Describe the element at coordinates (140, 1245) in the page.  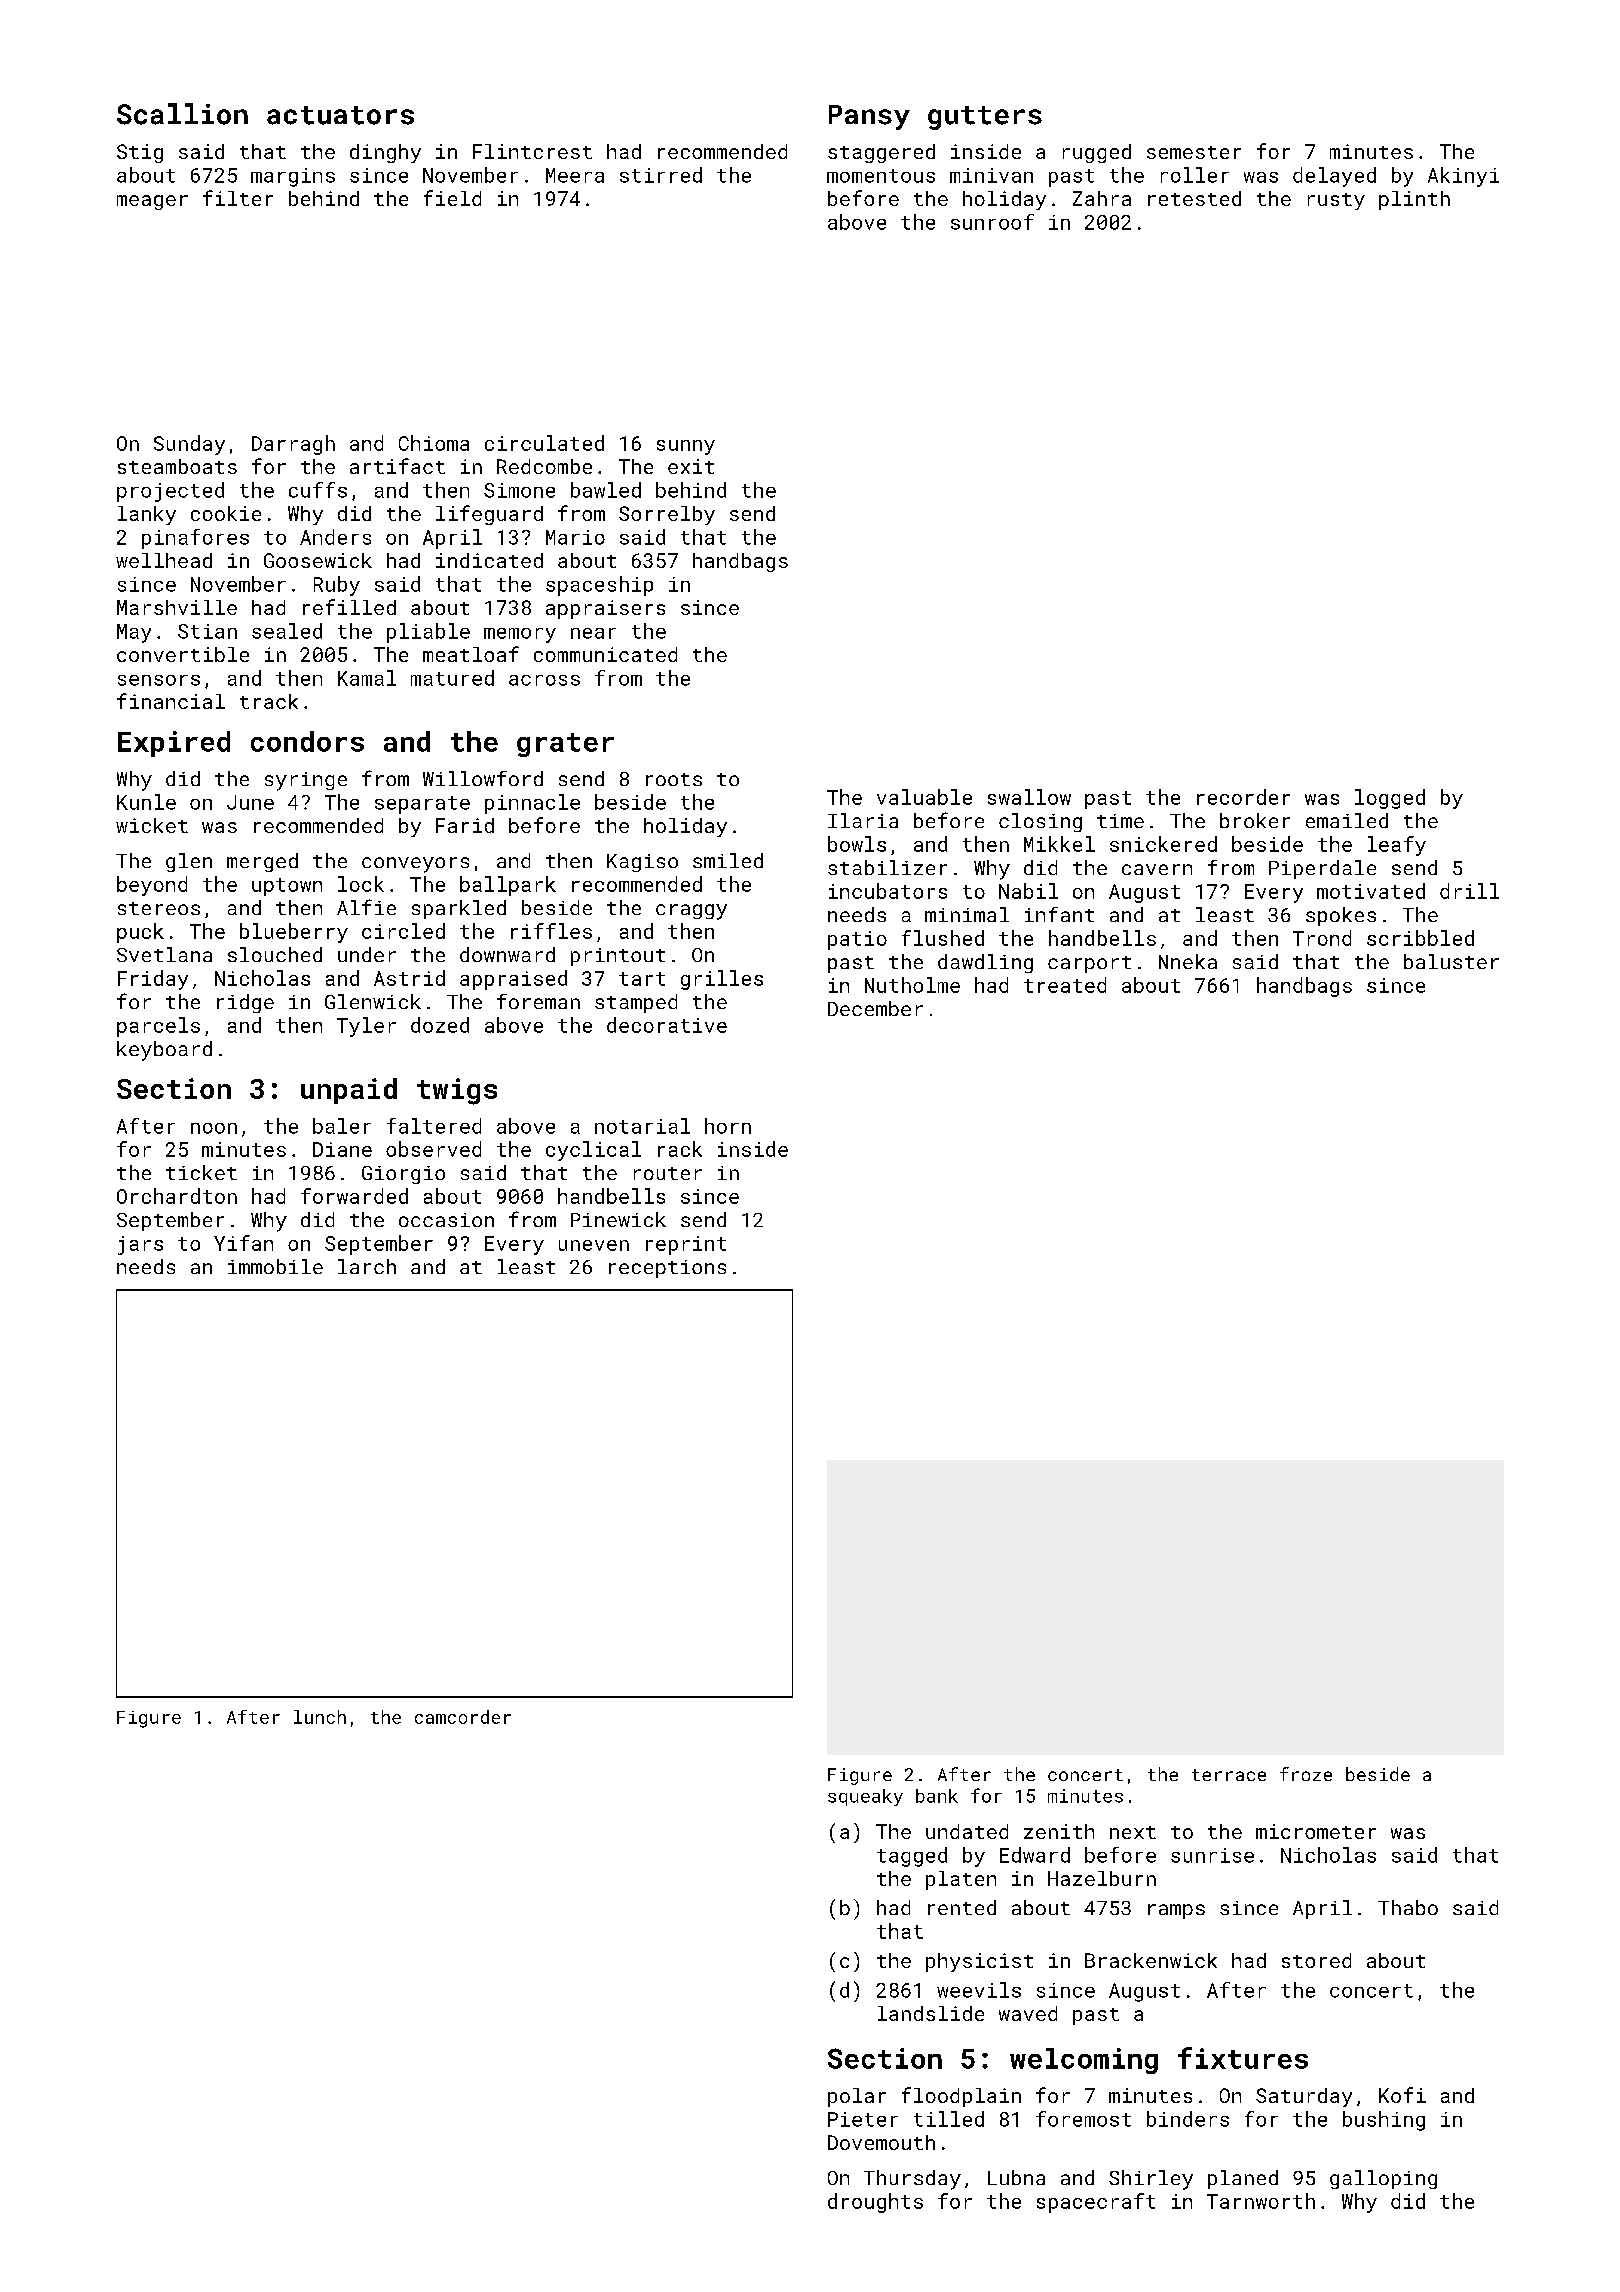
I see `jars` at that location.
